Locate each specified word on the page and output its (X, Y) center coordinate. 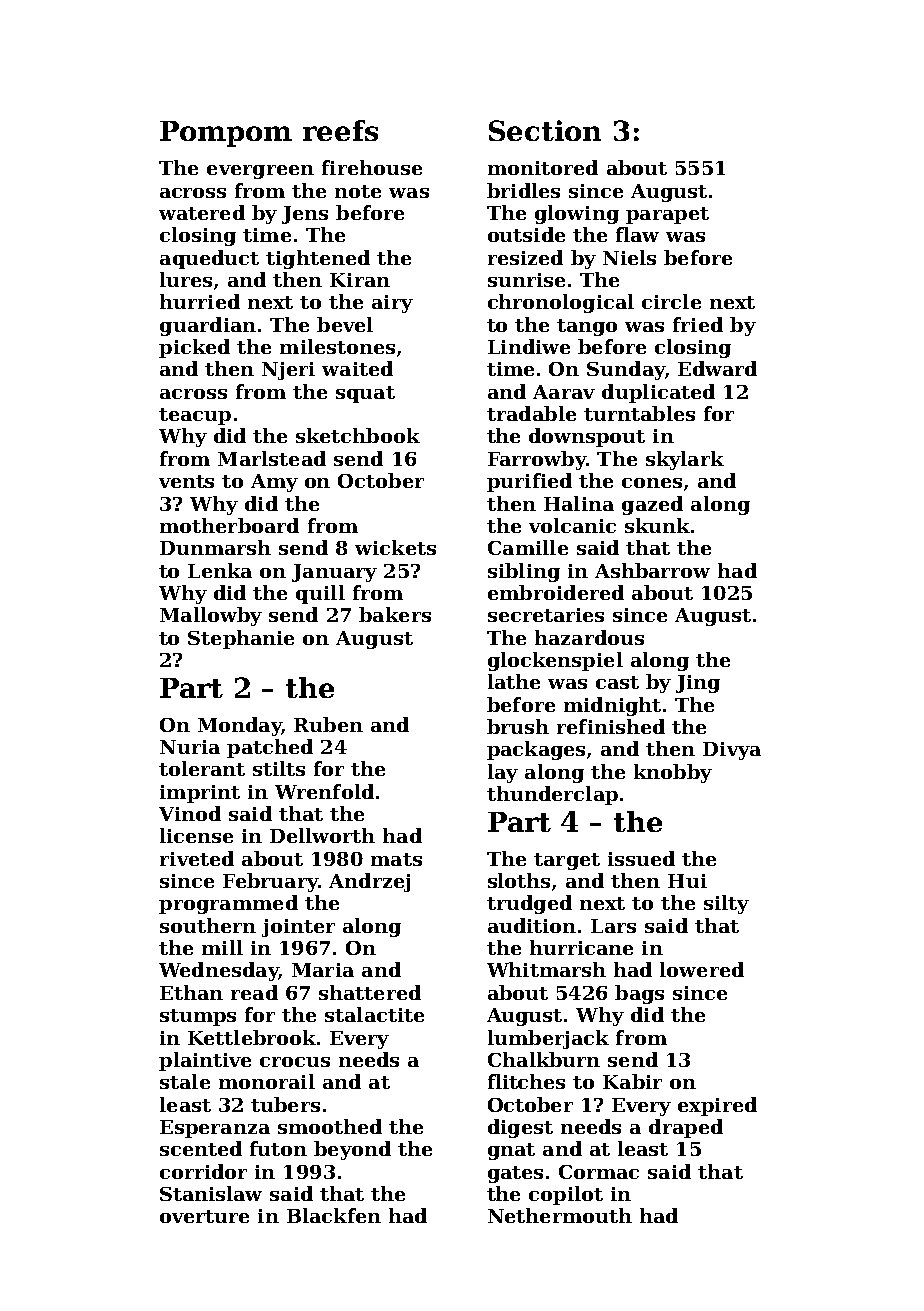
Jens (305, 215)
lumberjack (548, 1039)
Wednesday (219, 971)
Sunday (626, 370)
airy (392, 304)
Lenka (220, 570)
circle (671, 301)
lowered (702, 969)
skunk (657, 525)
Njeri (288, 371)
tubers (285, 1104)
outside (526, 234)
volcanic (572, 525)
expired (717, 1106)
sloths (519, 880)
